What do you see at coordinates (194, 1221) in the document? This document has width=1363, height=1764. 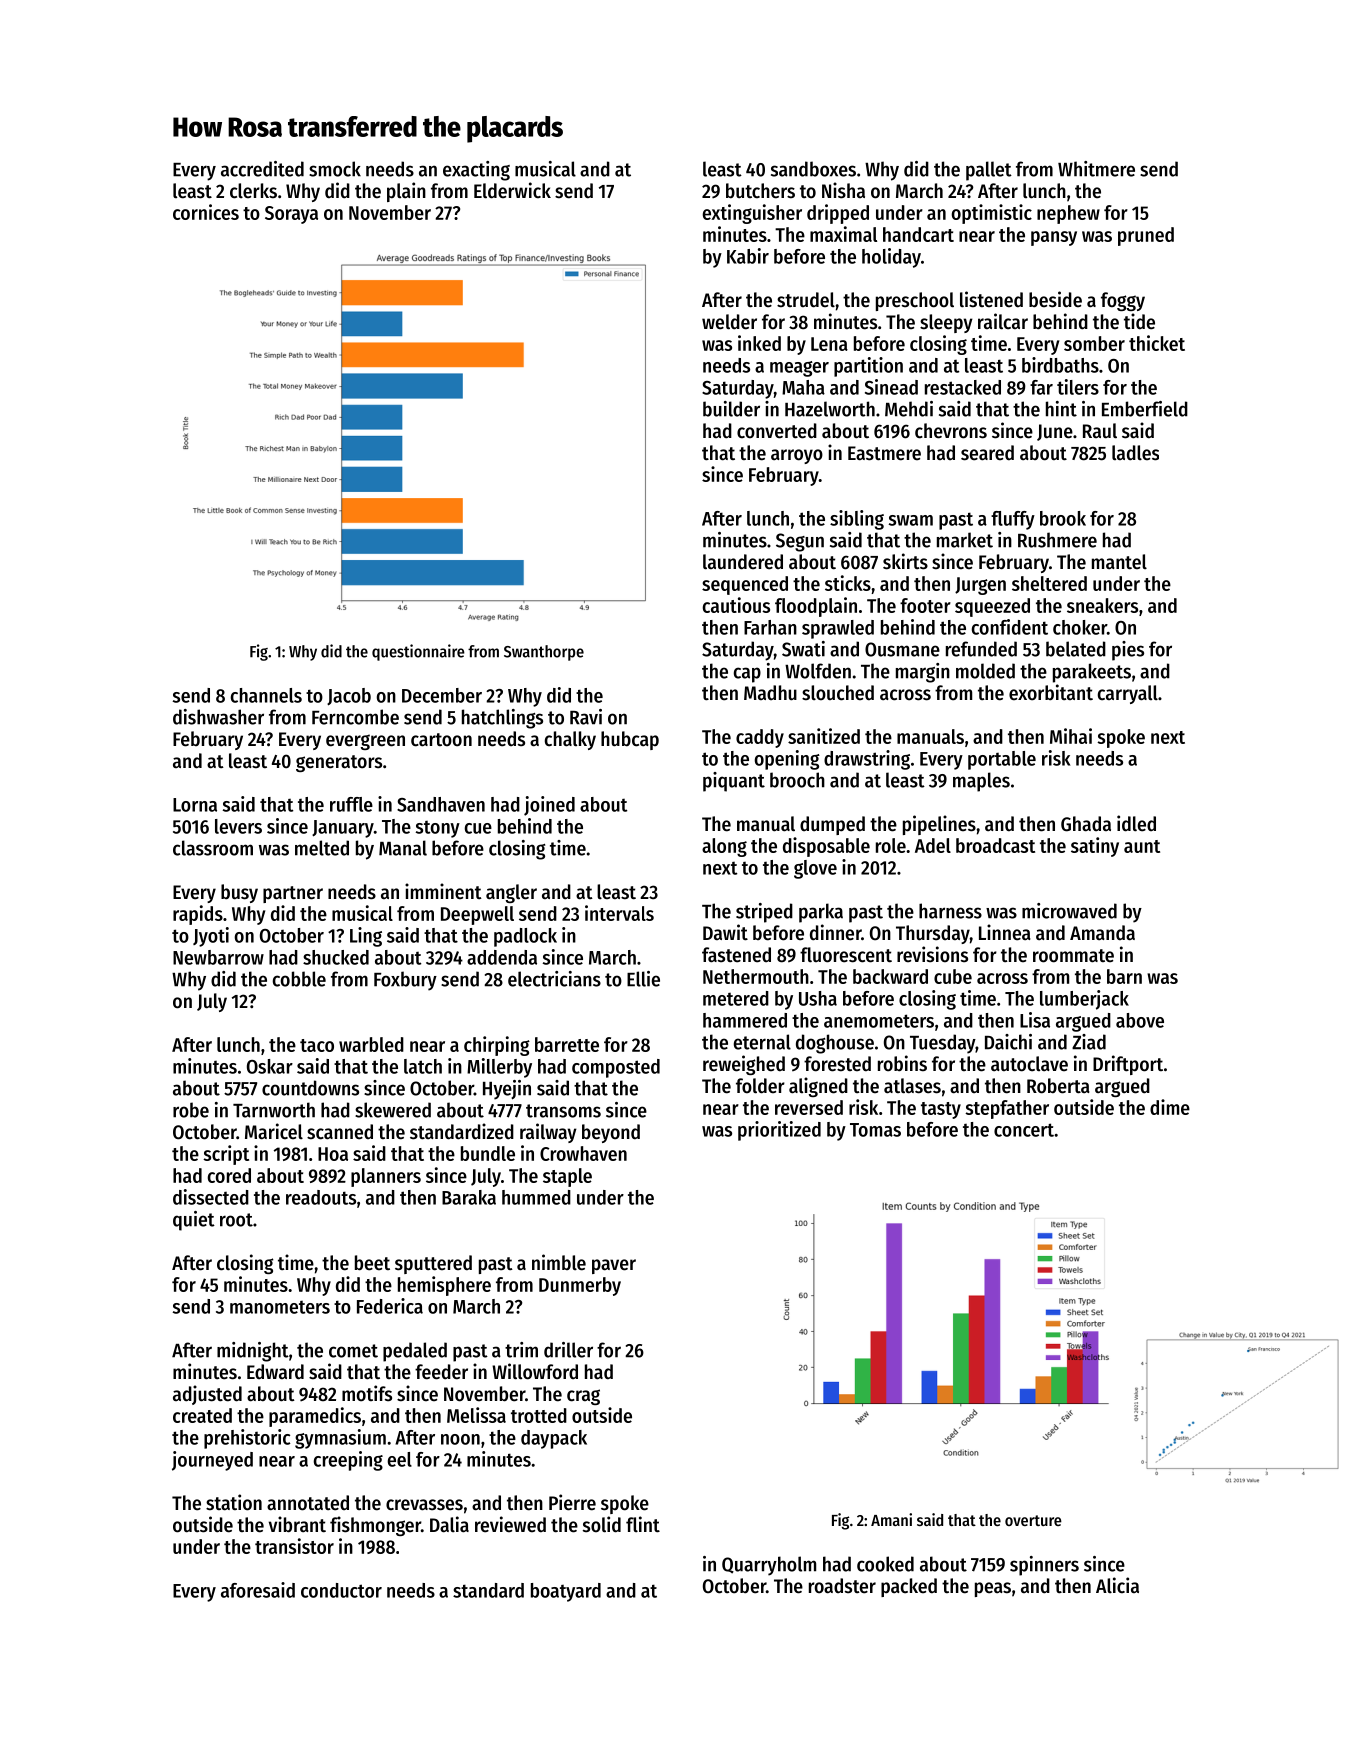 I see `quiet` at bounding box center [194, 1221].
